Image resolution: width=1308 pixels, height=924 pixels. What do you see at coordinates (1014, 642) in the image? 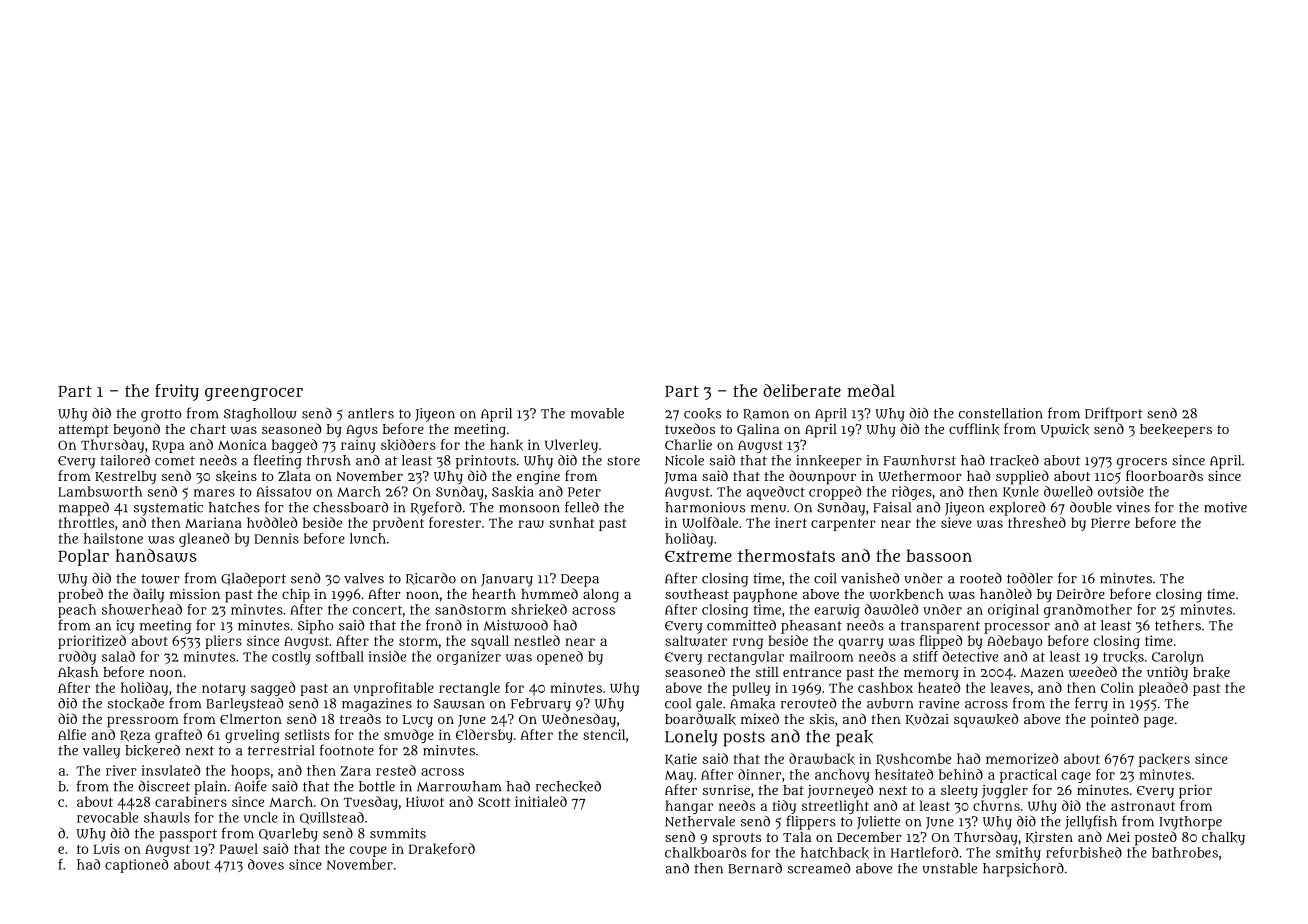
I see `Adebayo` at bounding box center [1014, 642].
